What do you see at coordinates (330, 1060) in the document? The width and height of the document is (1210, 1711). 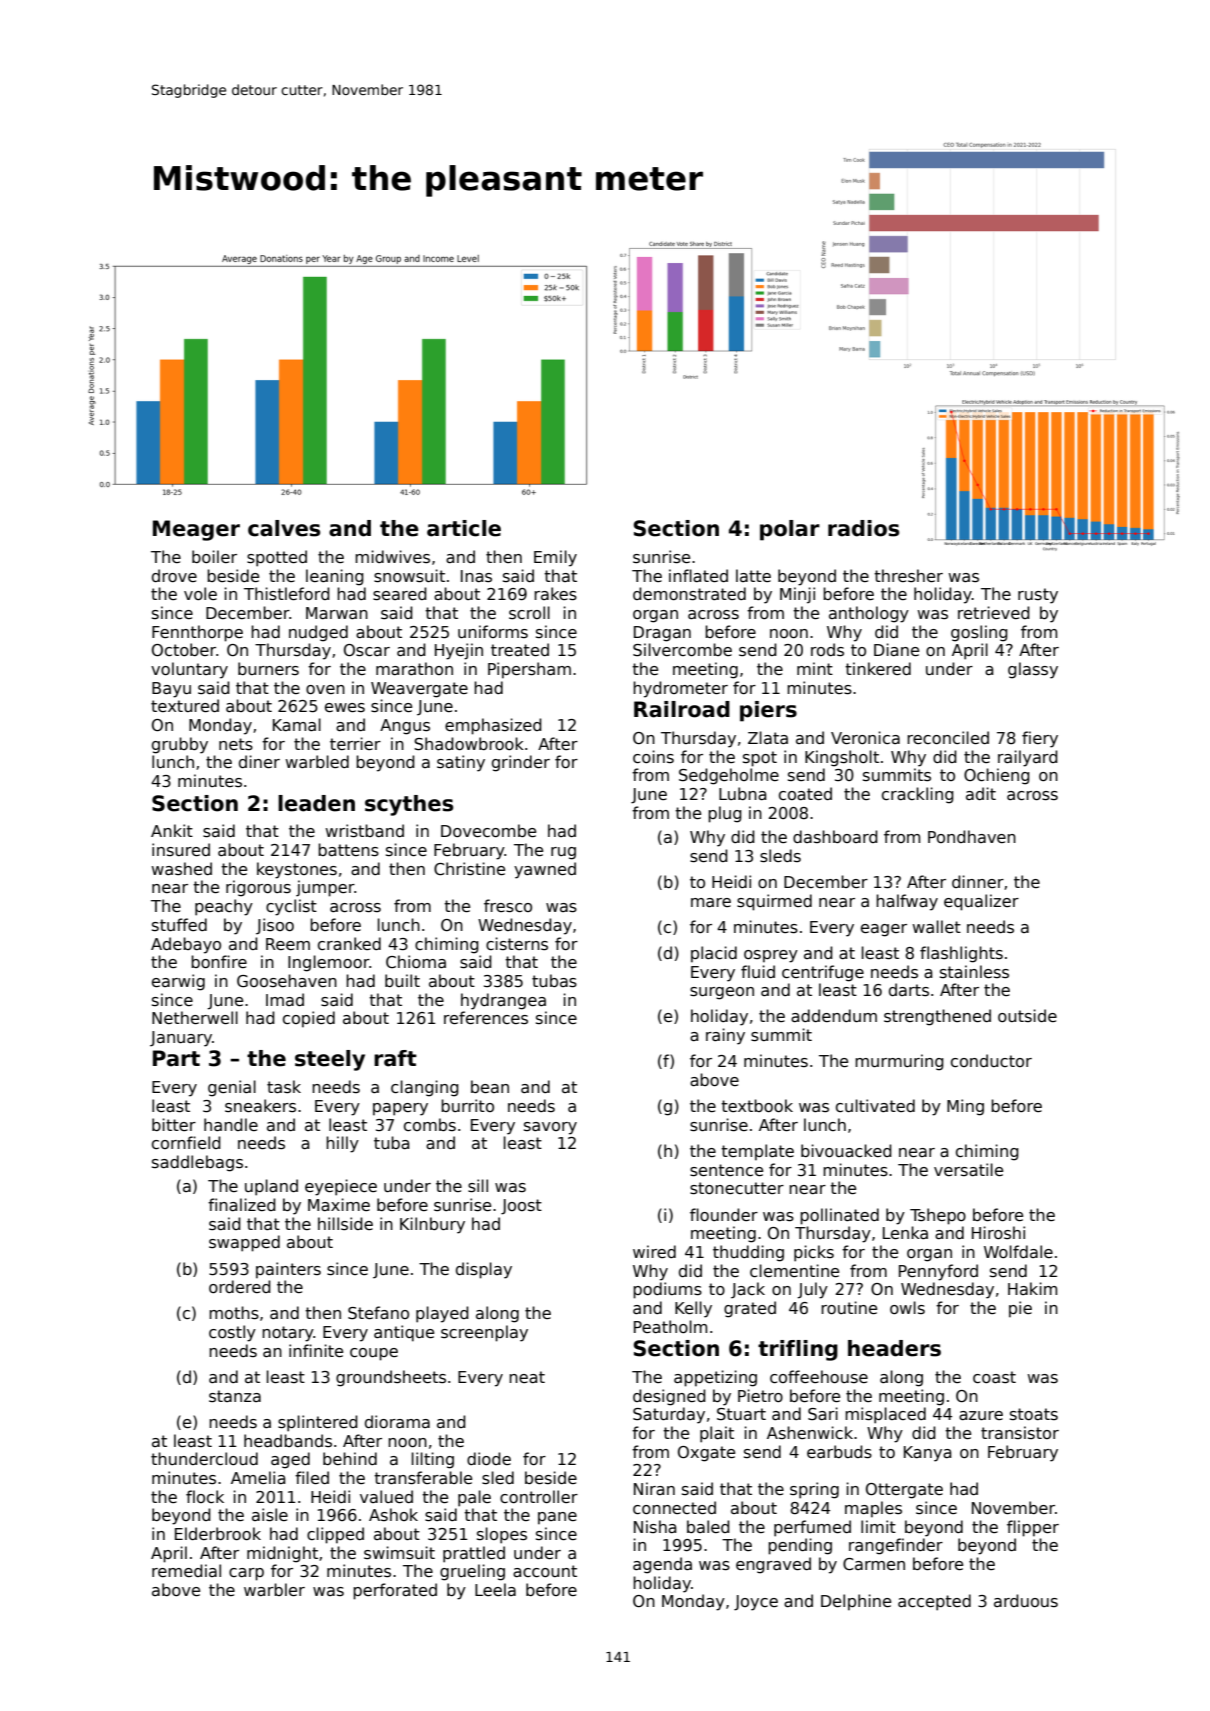 I see `steely` at bounding box center [330, 1060].
